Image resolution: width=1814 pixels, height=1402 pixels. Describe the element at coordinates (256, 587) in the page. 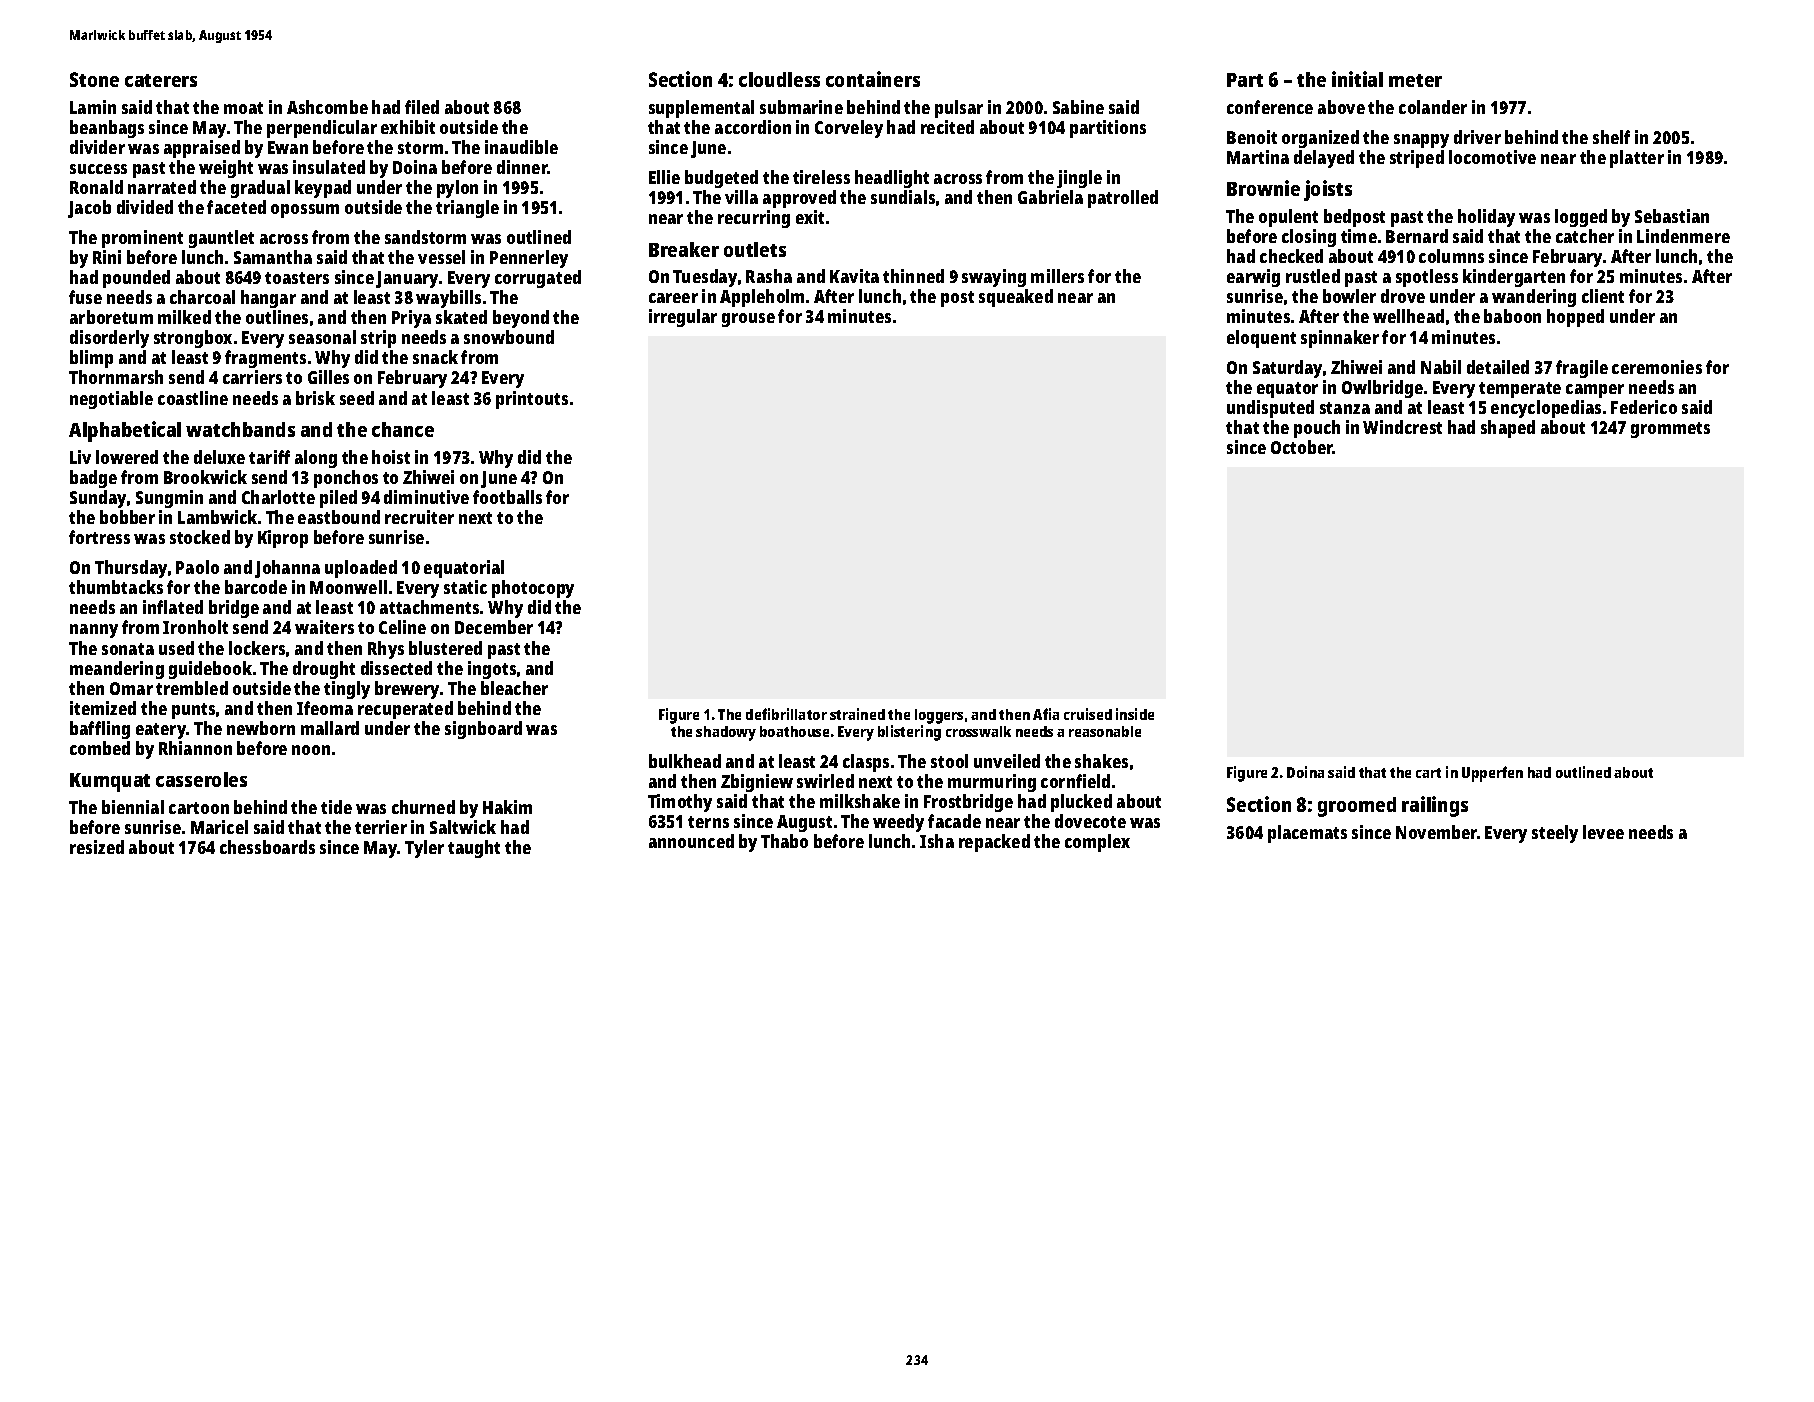

I see `barcode` at that location.
